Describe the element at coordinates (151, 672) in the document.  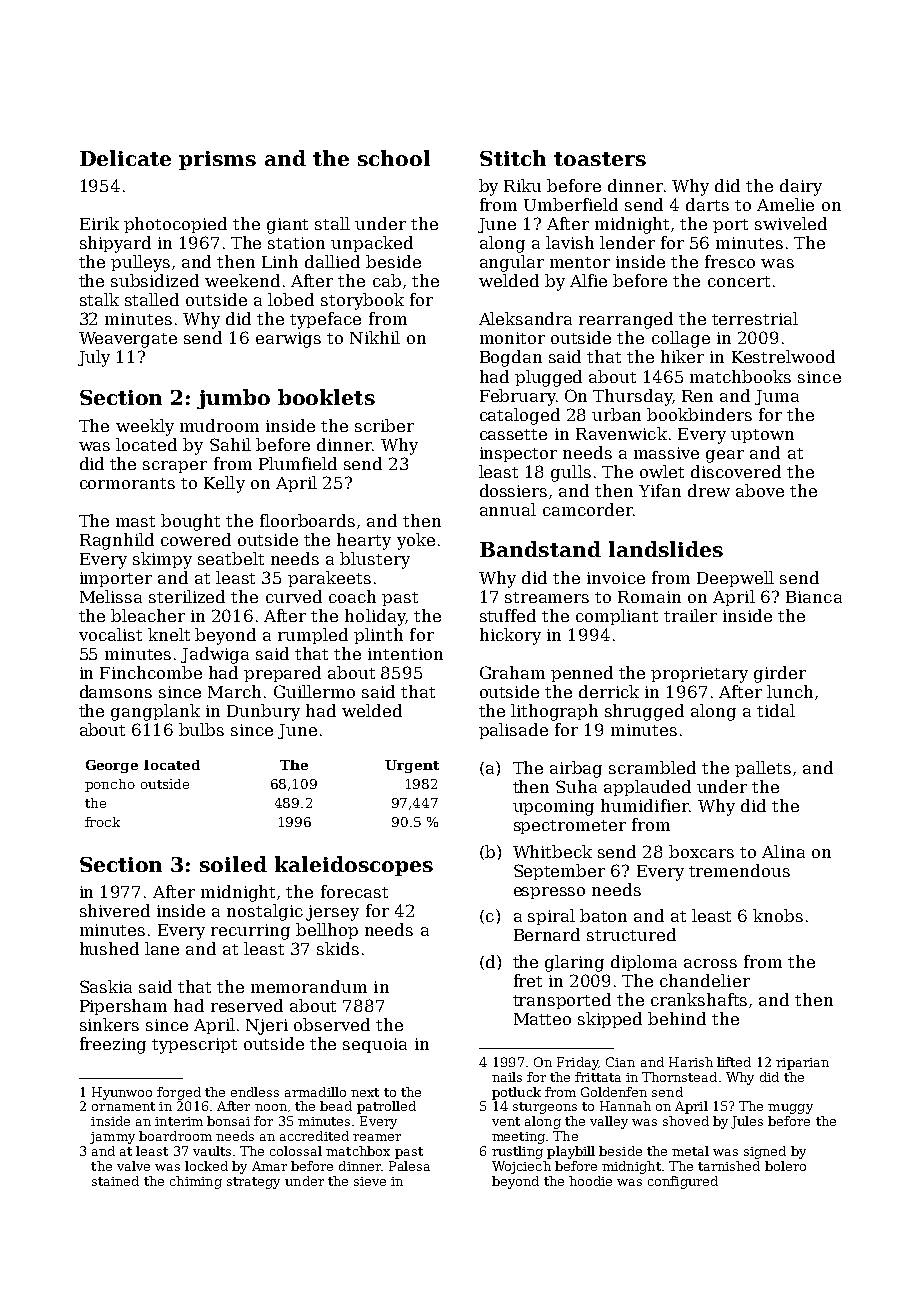
I see `Finchcombe` at that location.
